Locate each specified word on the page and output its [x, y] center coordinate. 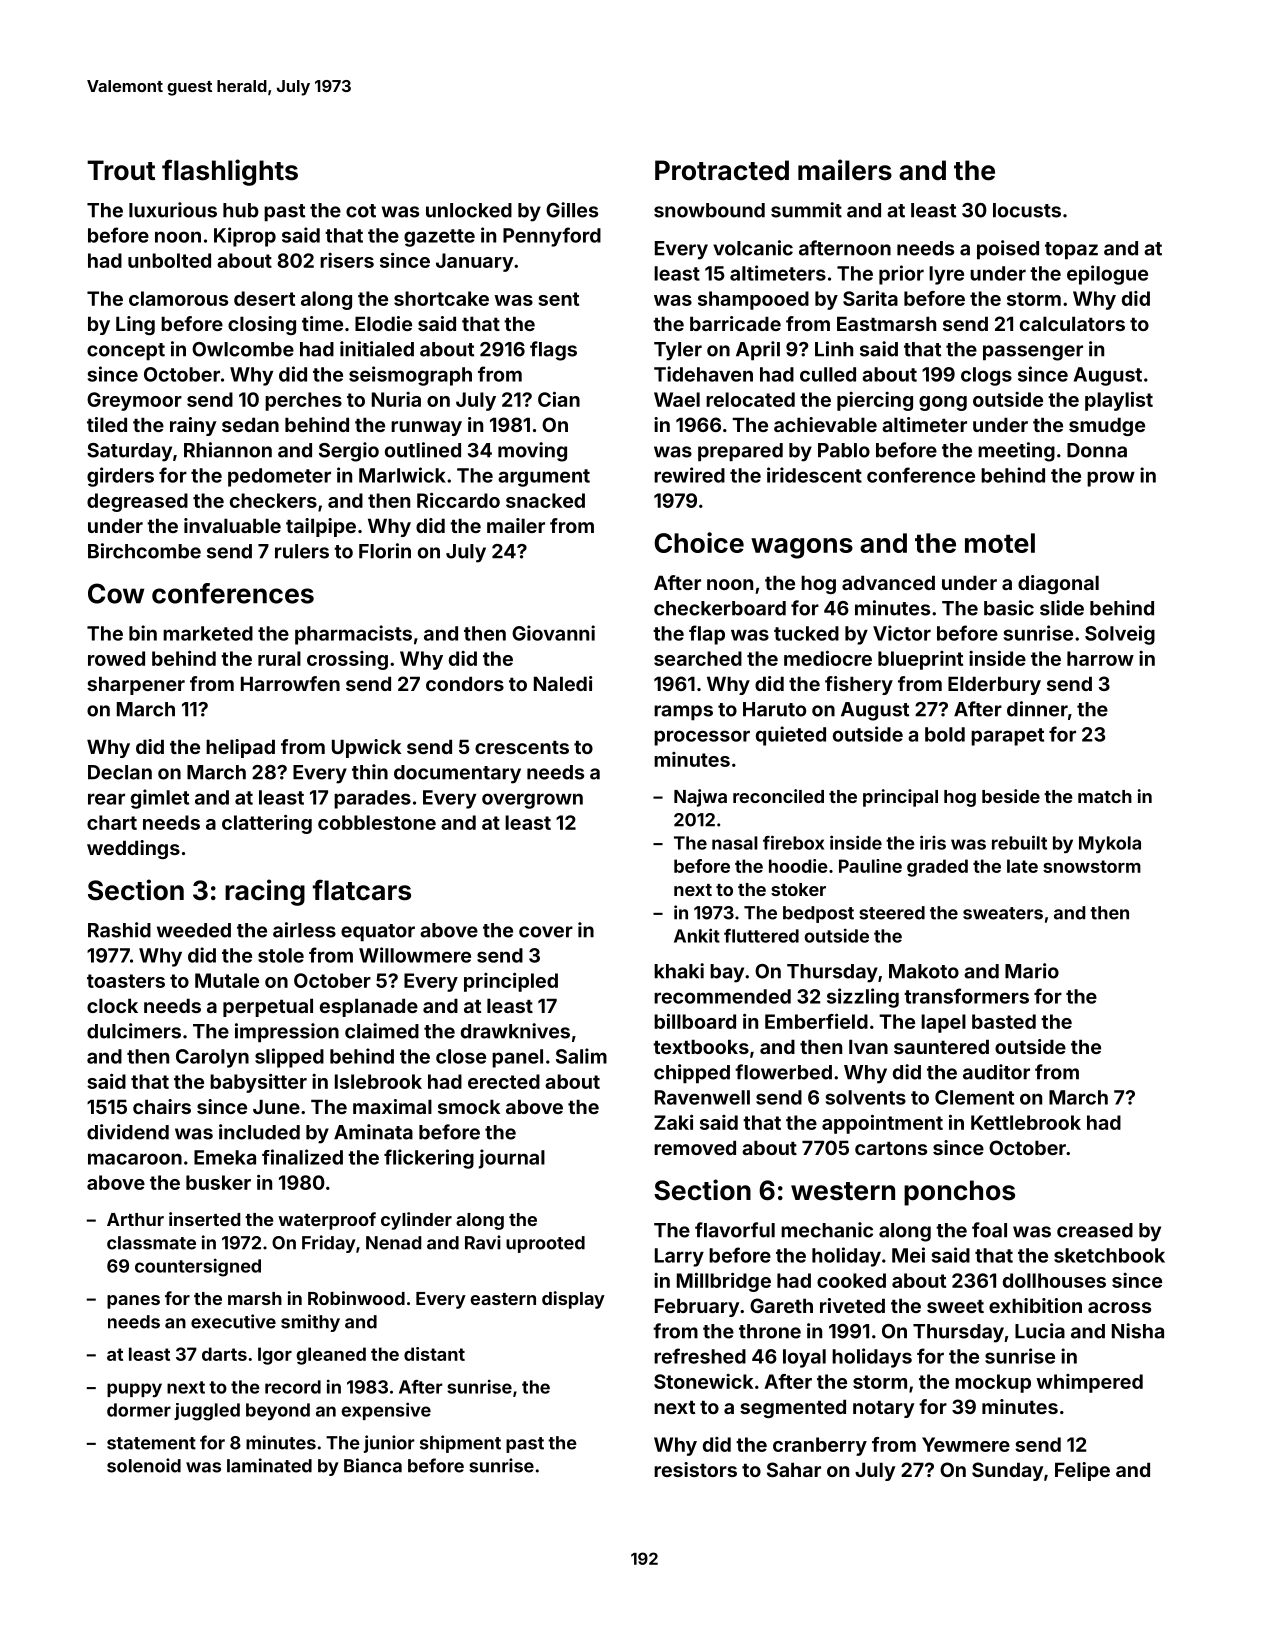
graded [937, 868]
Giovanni [553, 633]
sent [558, 299]
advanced [888, 582]
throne [770, 1331]
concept [126, 352]
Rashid [119, 930]
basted [1004, 1021]
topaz [1071, 251]
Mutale [227, 980]
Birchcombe [144, 551]
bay [727, 973]
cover [546, 932]
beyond [278, 1411]
